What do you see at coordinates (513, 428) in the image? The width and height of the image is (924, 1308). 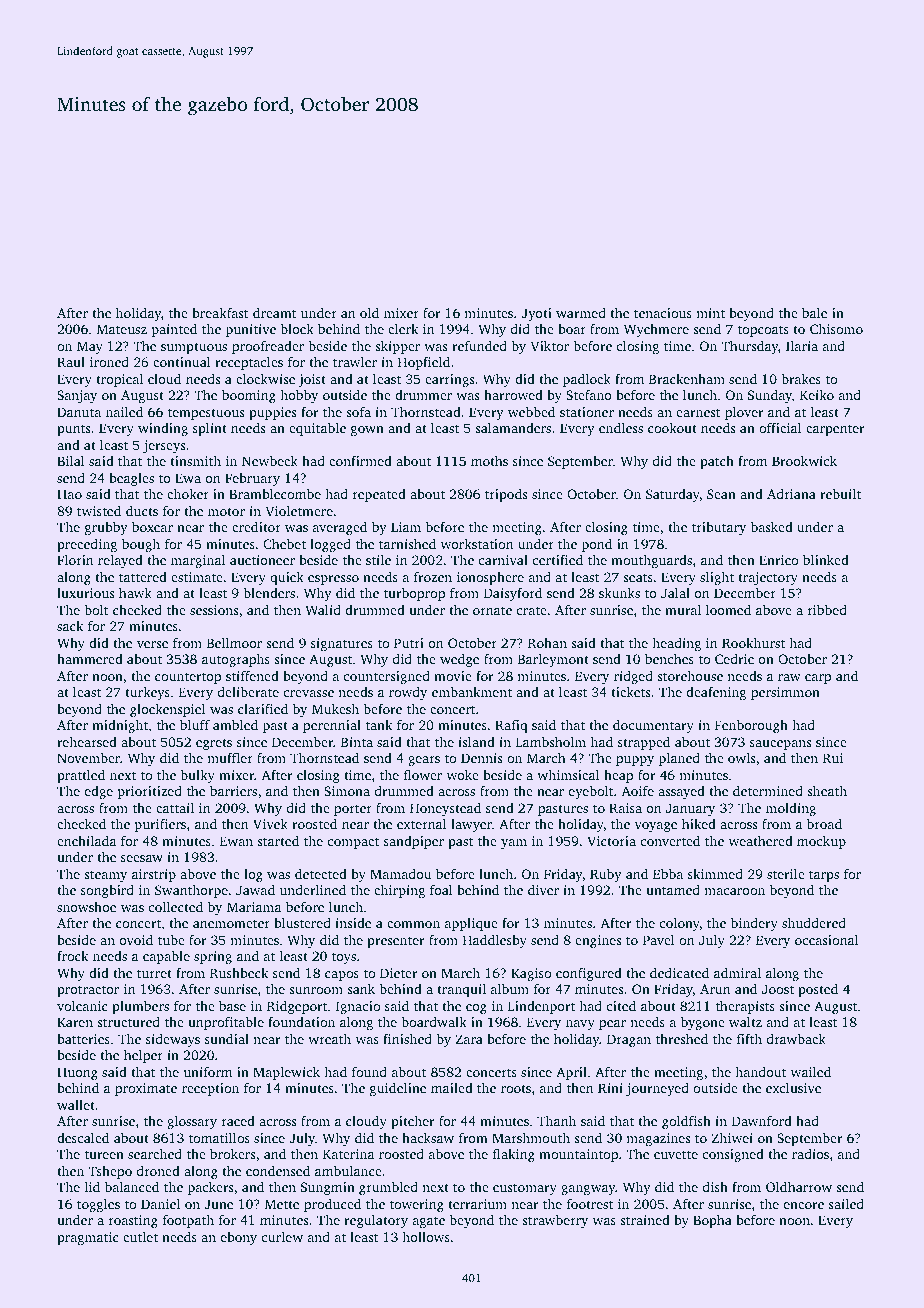 I see `salamanders` at bounding box center [513, 428].
